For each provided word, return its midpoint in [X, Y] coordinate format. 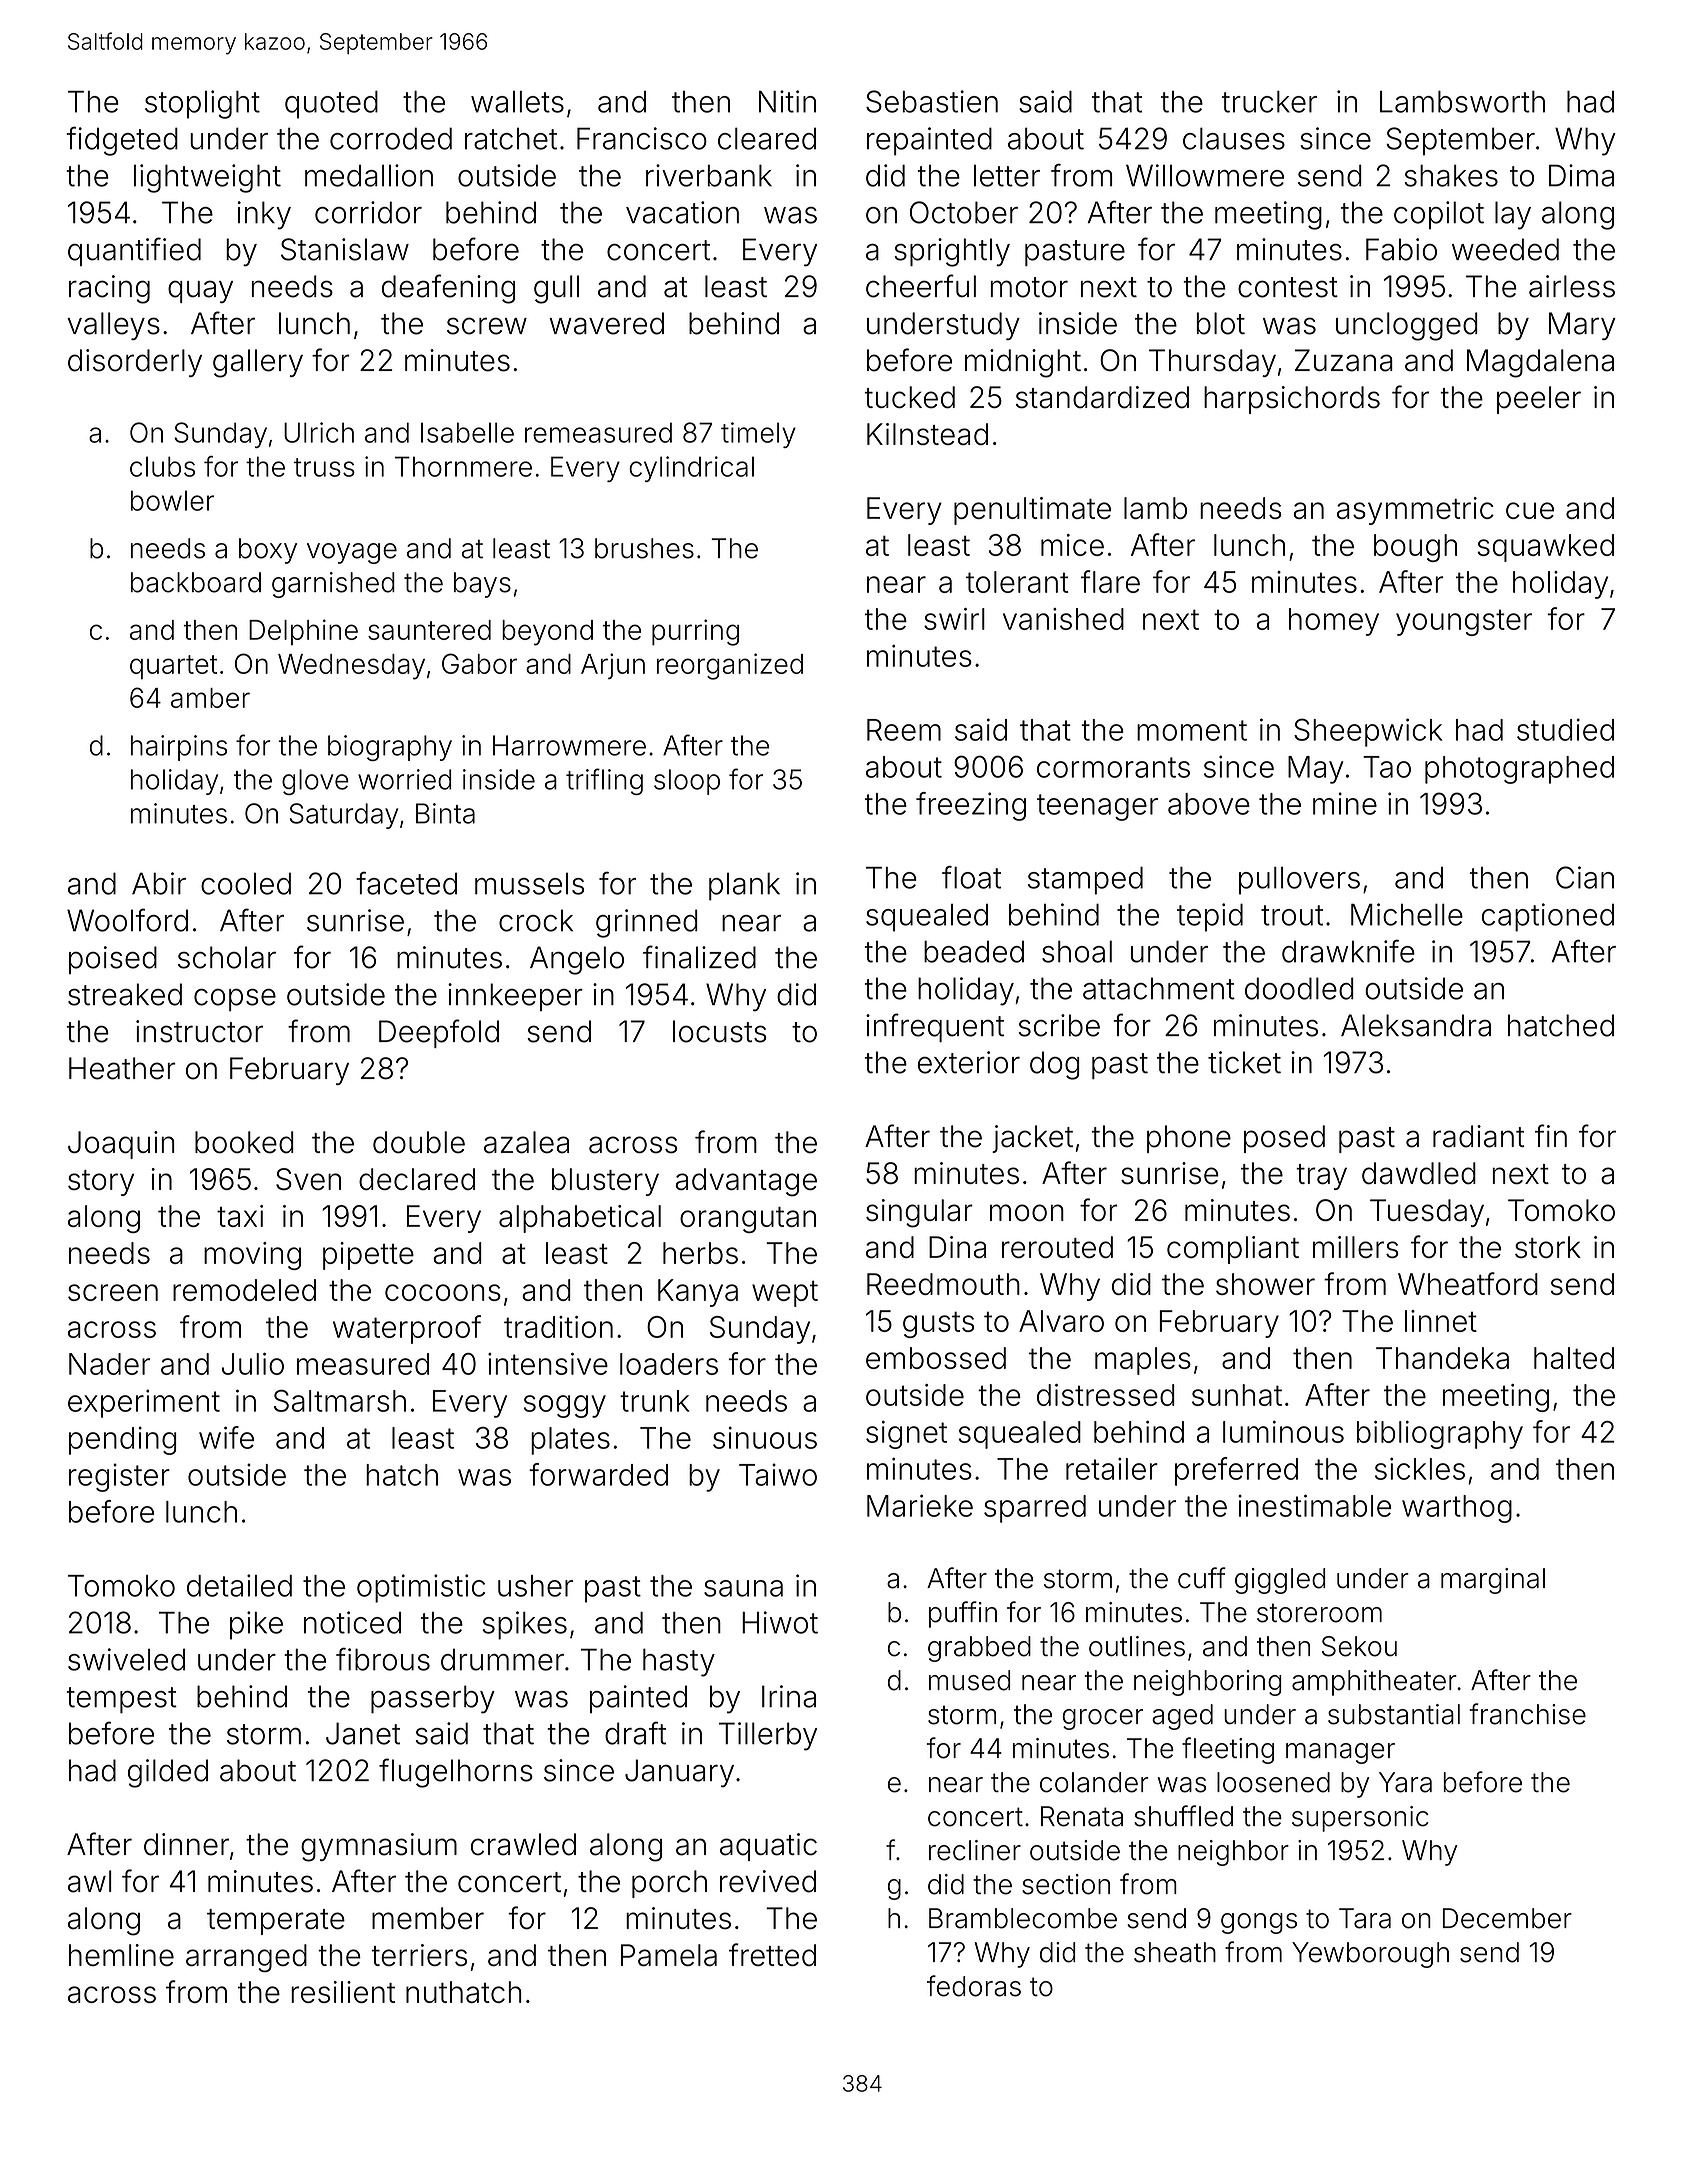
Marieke [920, 1505]
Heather [122, 1068]
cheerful [921, 286]
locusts [720, 1031]
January [679, 1773]
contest [1288, 287]
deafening [448, 289]
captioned [1548, 917]
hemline [121, 1955]
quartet [173, 667]
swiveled [126, 1659]
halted [1574, 1358]
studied [1565, 729]
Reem [904, 730]
